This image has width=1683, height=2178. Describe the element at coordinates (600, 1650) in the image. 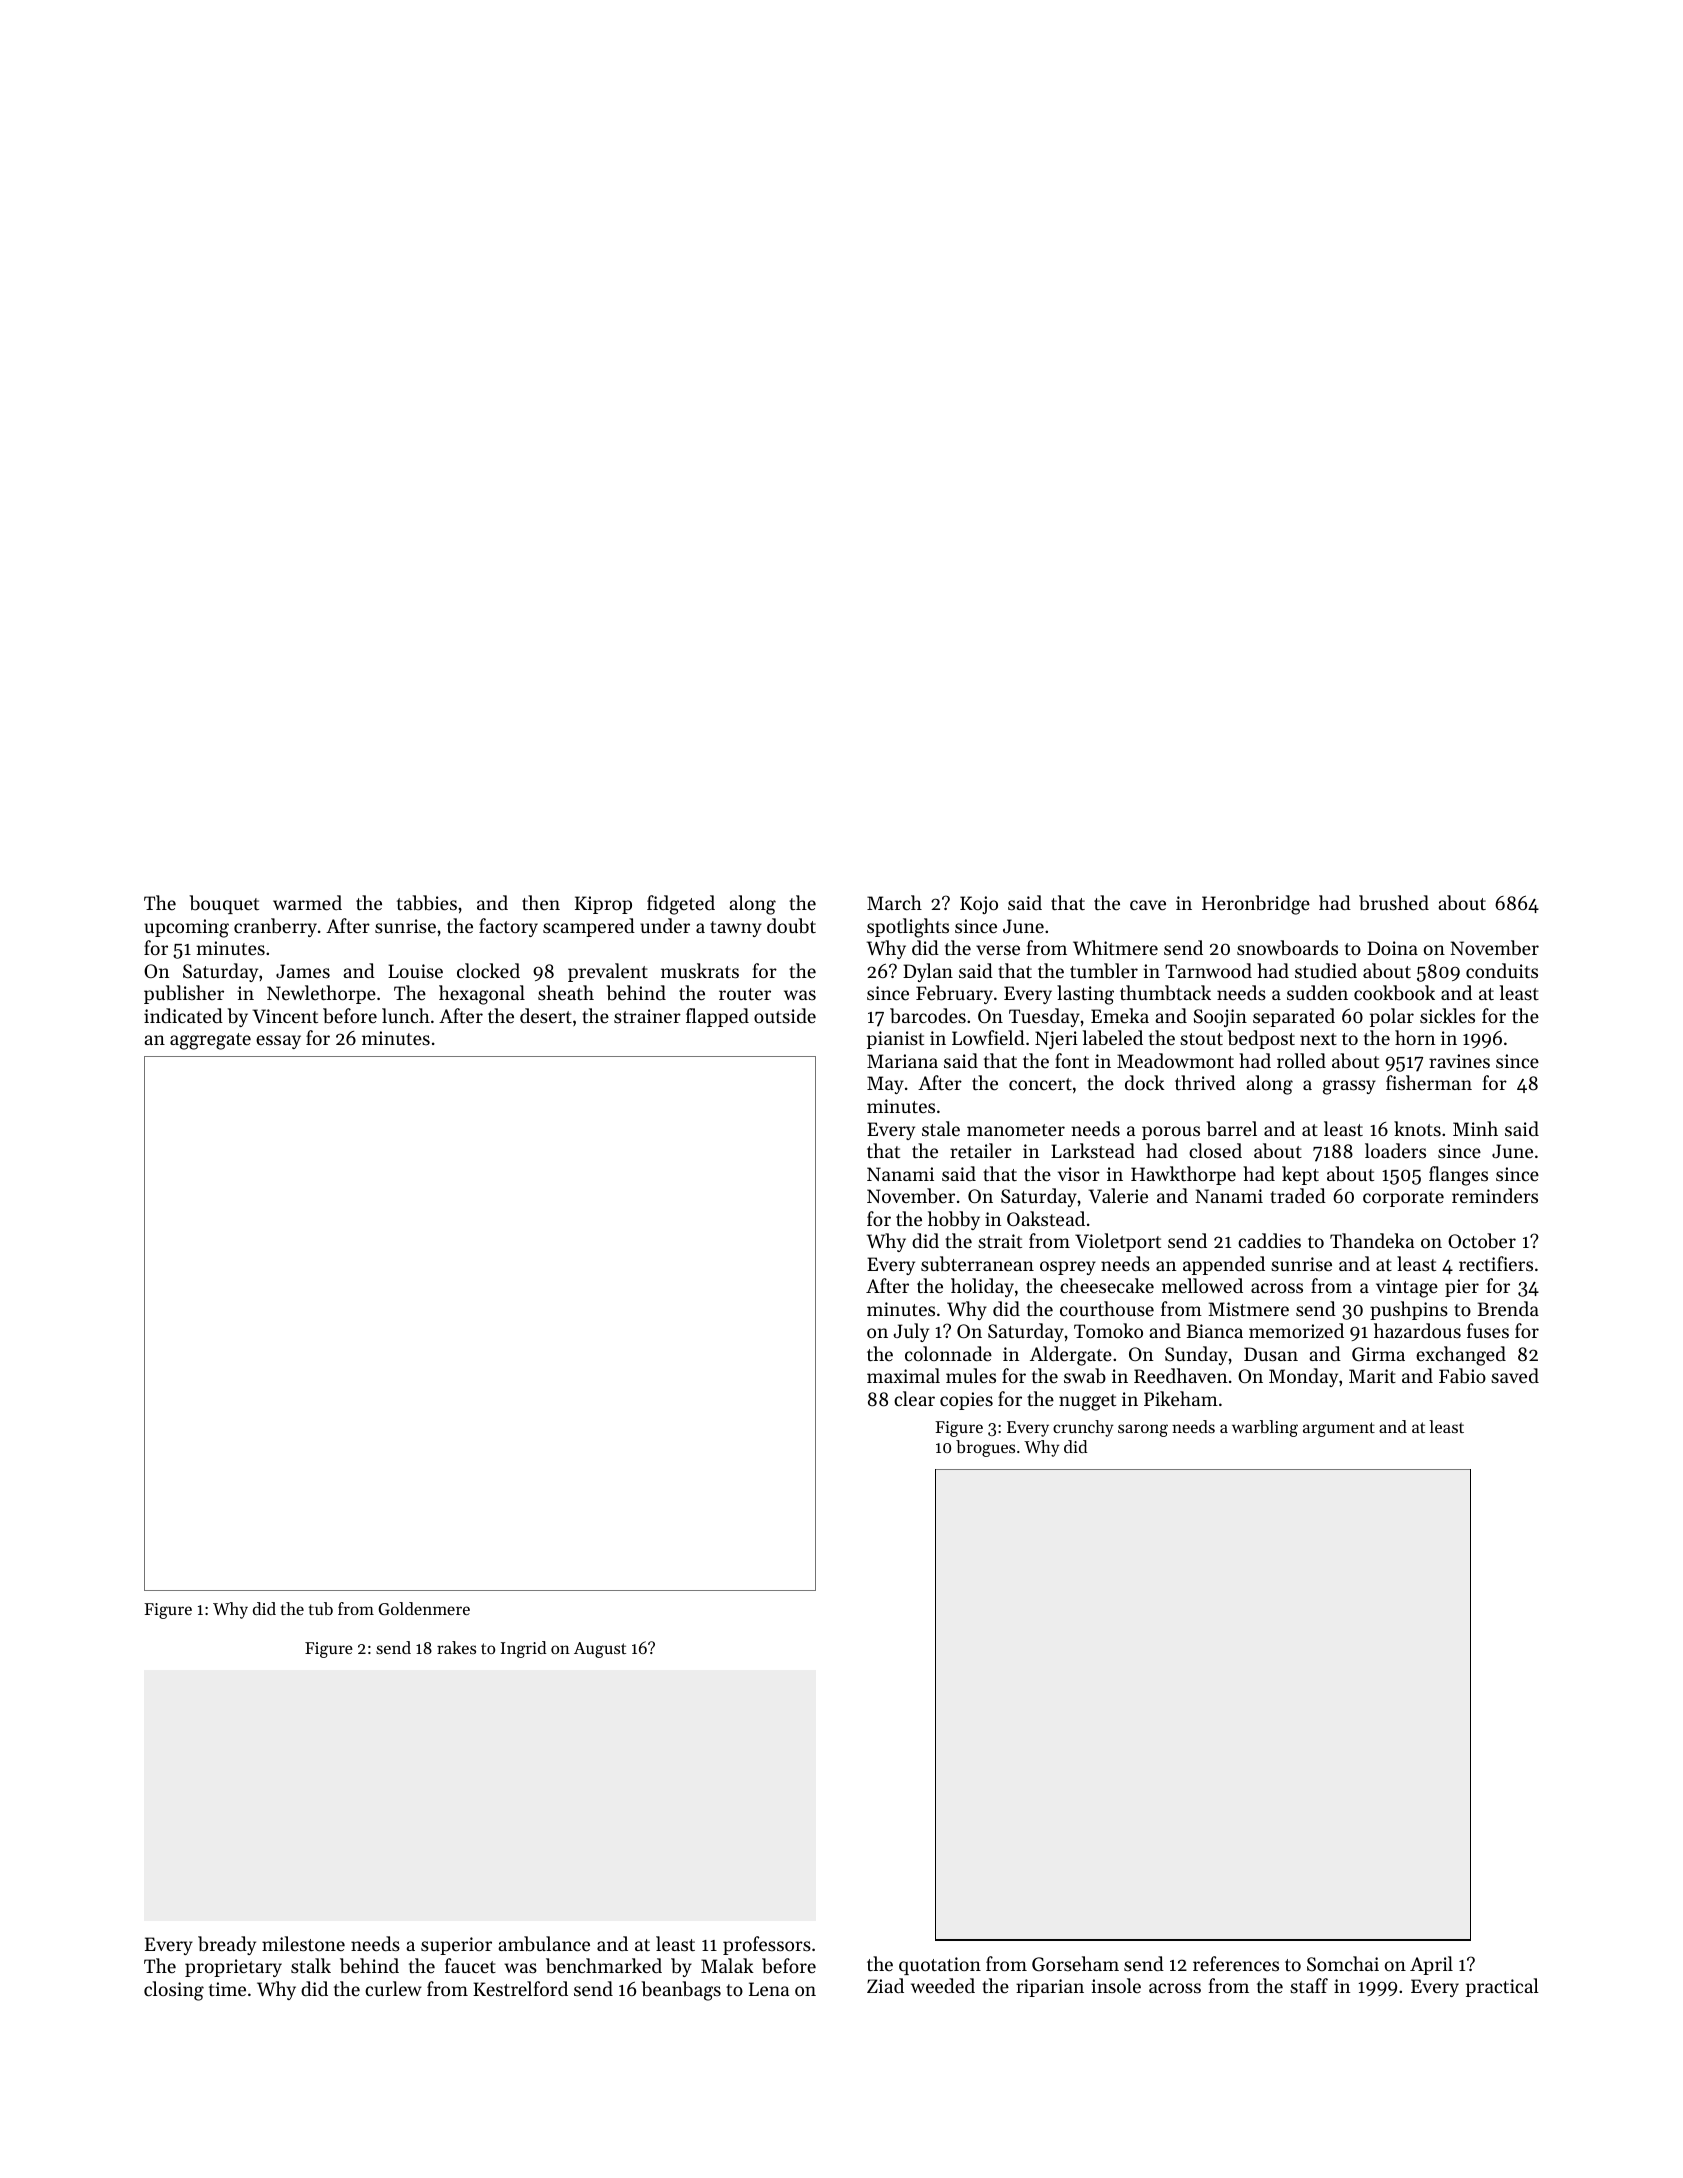

I see `August` at that location.
